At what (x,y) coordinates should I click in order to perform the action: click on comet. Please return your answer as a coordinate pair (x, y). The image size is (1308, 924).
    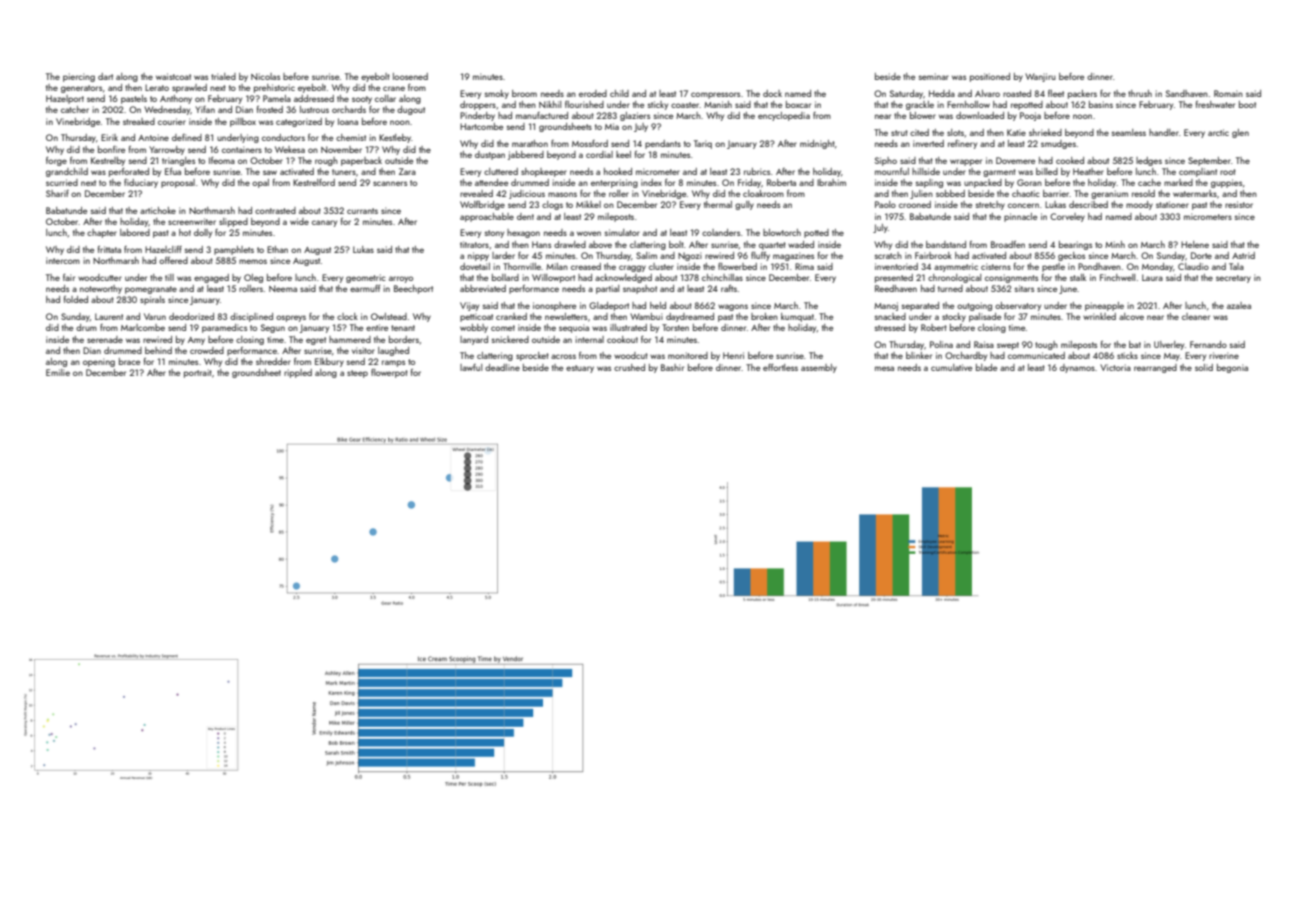
    Looking at the image, I should click on (503, 328).
